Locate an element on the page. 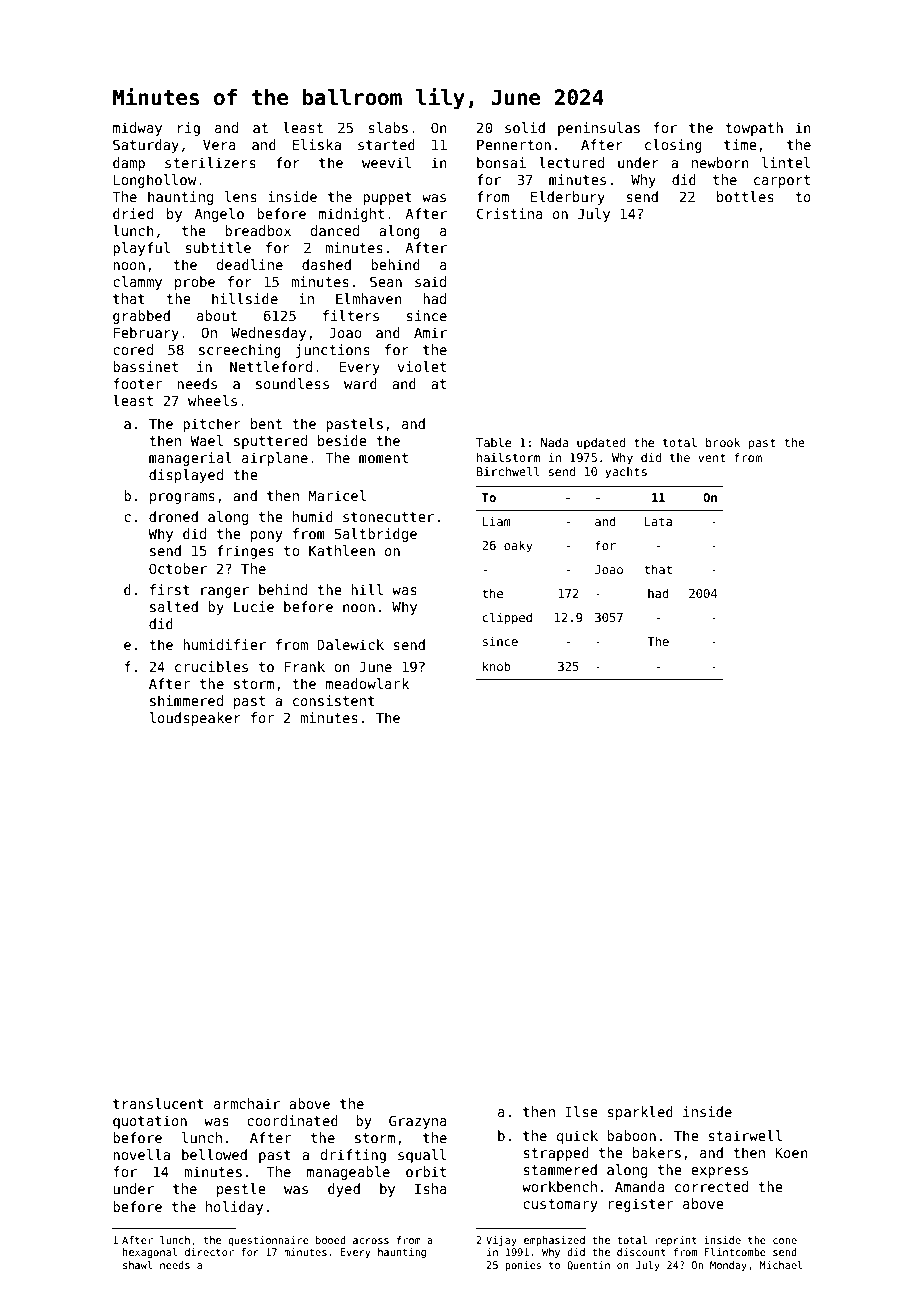 The height and width of the page is (1308, 924). Grazyna is located at coordinates (418, 1122).
